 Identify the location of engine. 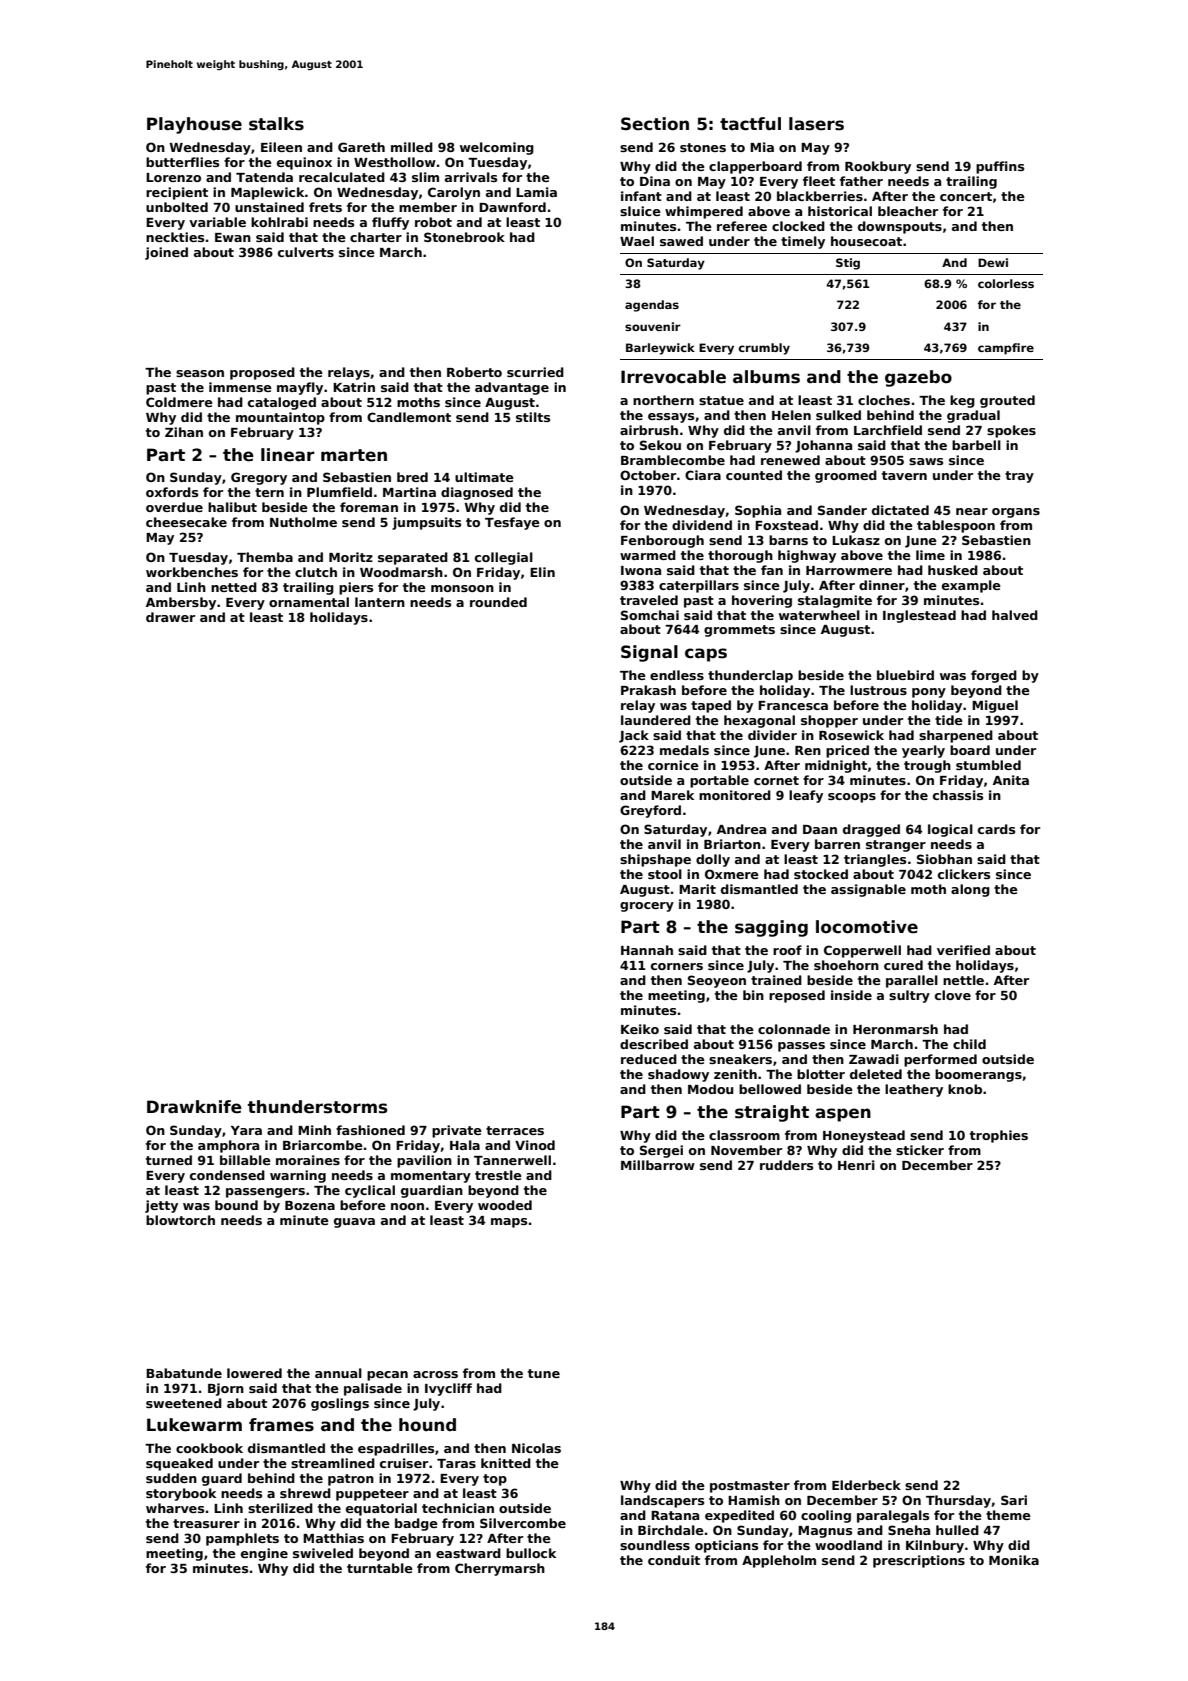
(264, 1554).
